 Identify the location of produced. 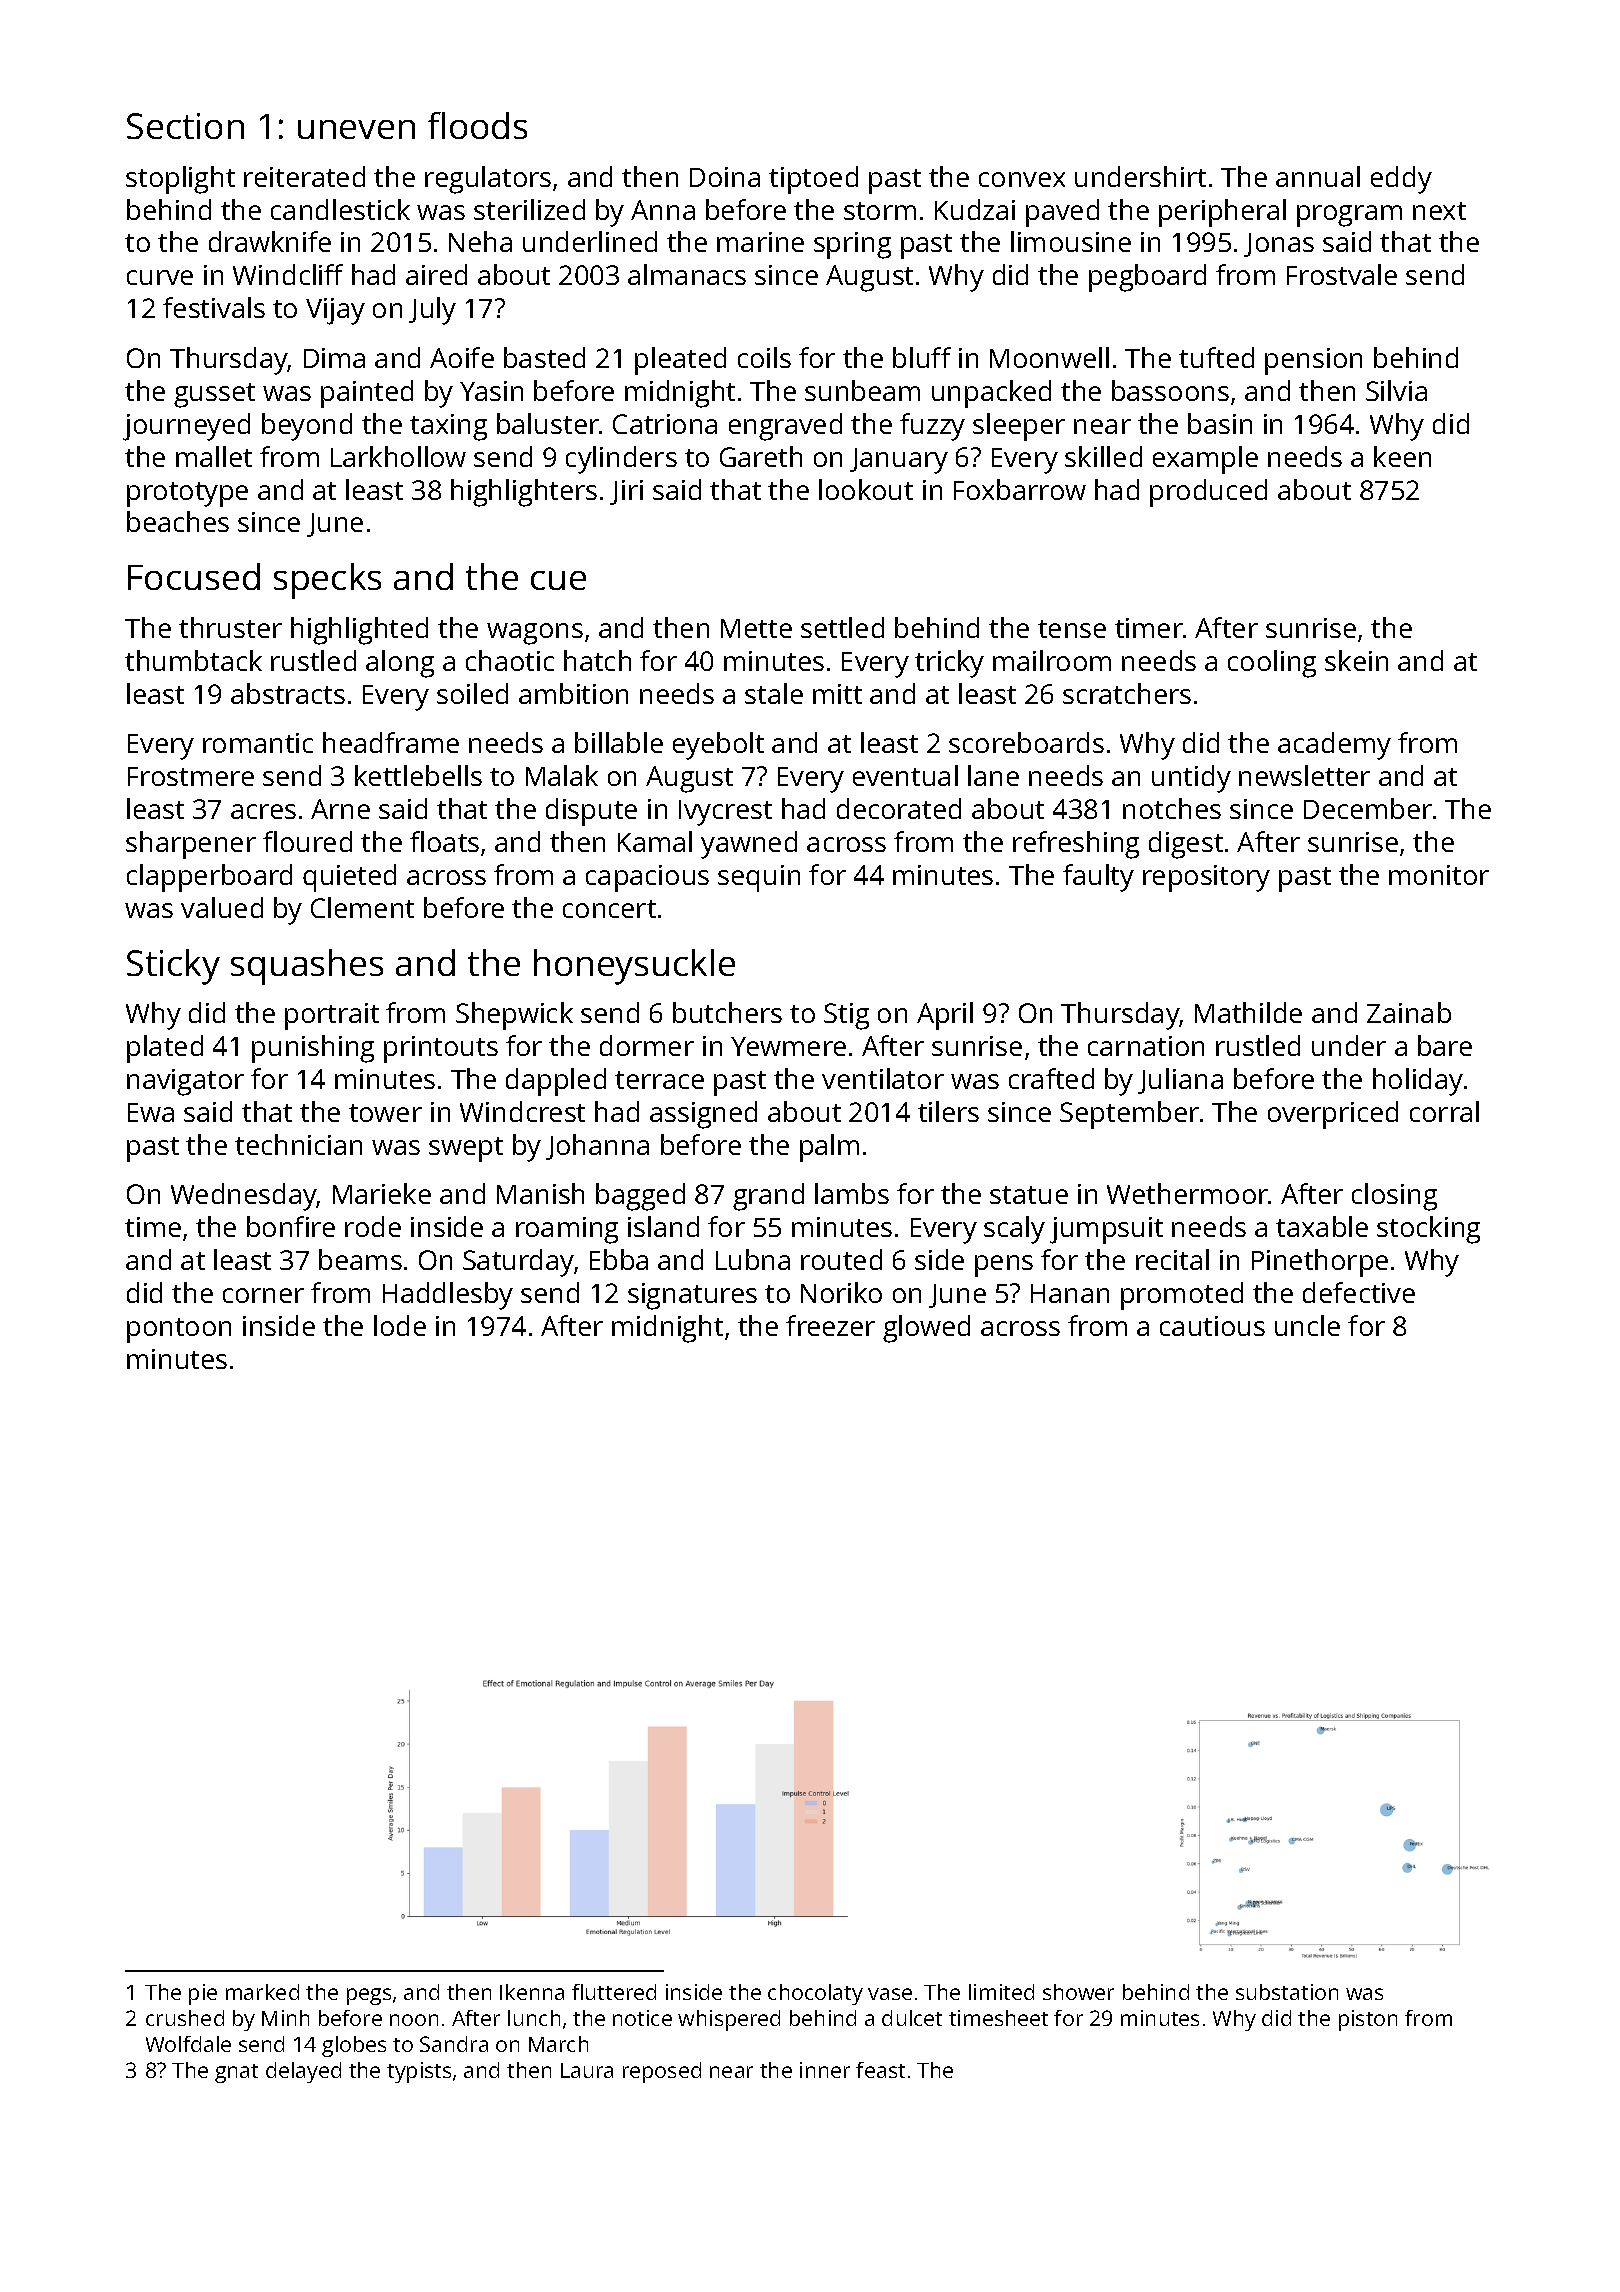
(1208, 493).
